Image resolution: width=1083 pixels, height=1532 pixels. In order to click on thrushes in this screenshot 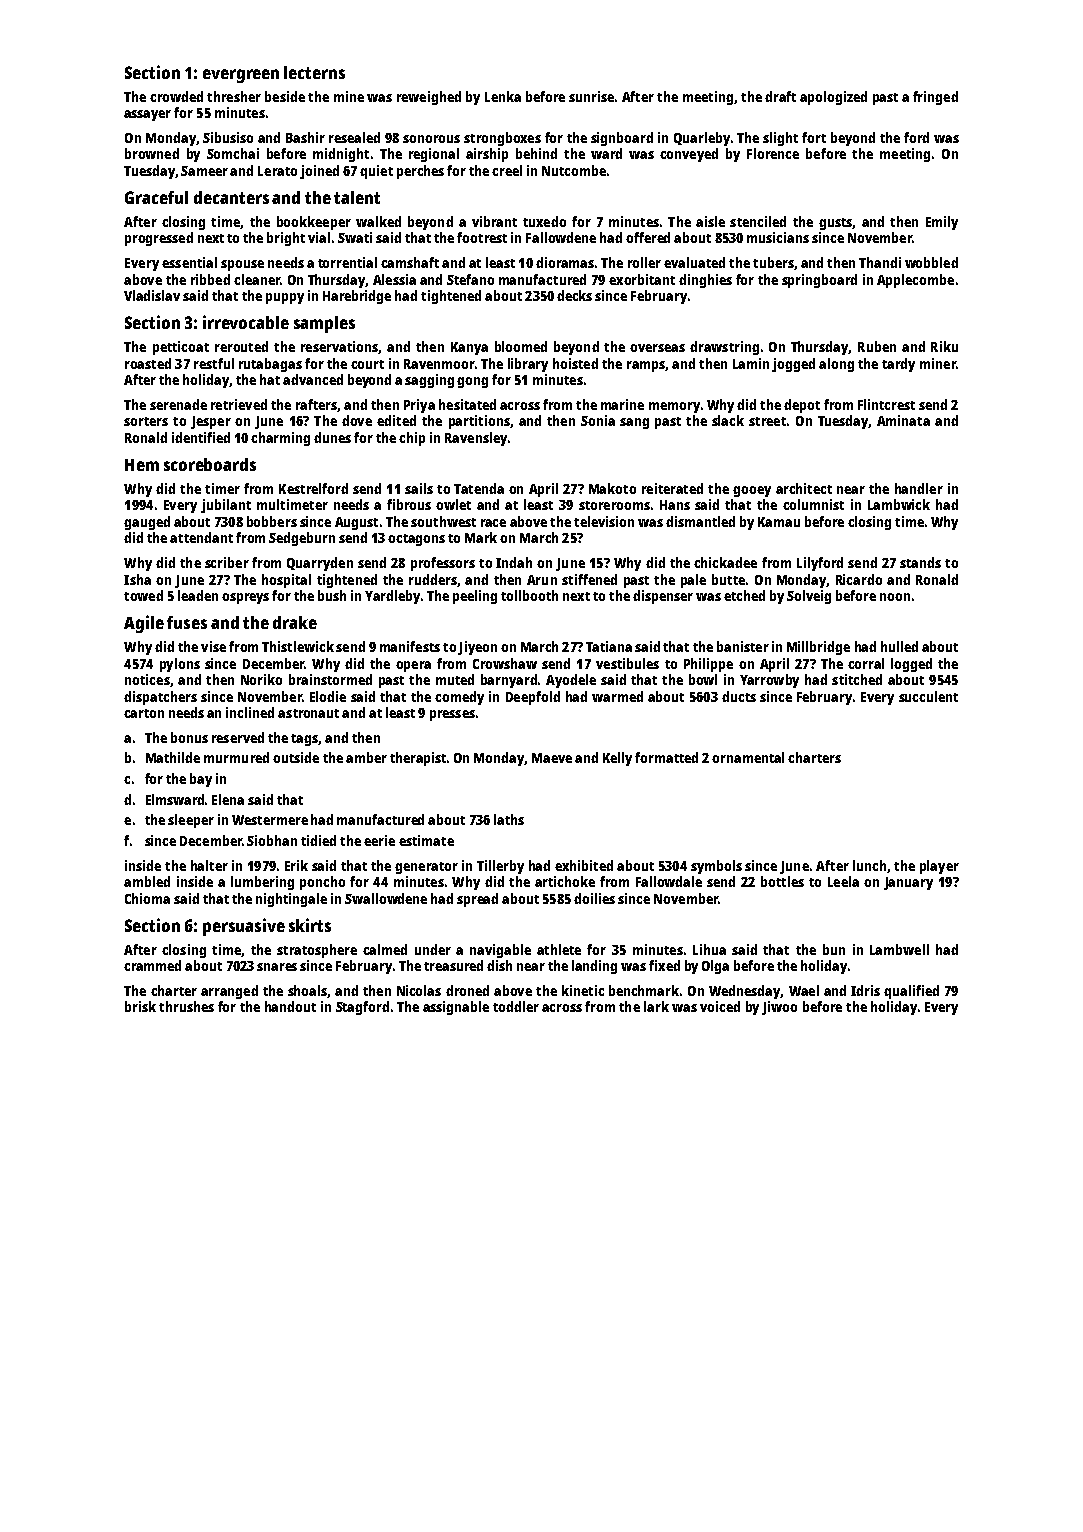, I will do `click(186, 1006)`.
